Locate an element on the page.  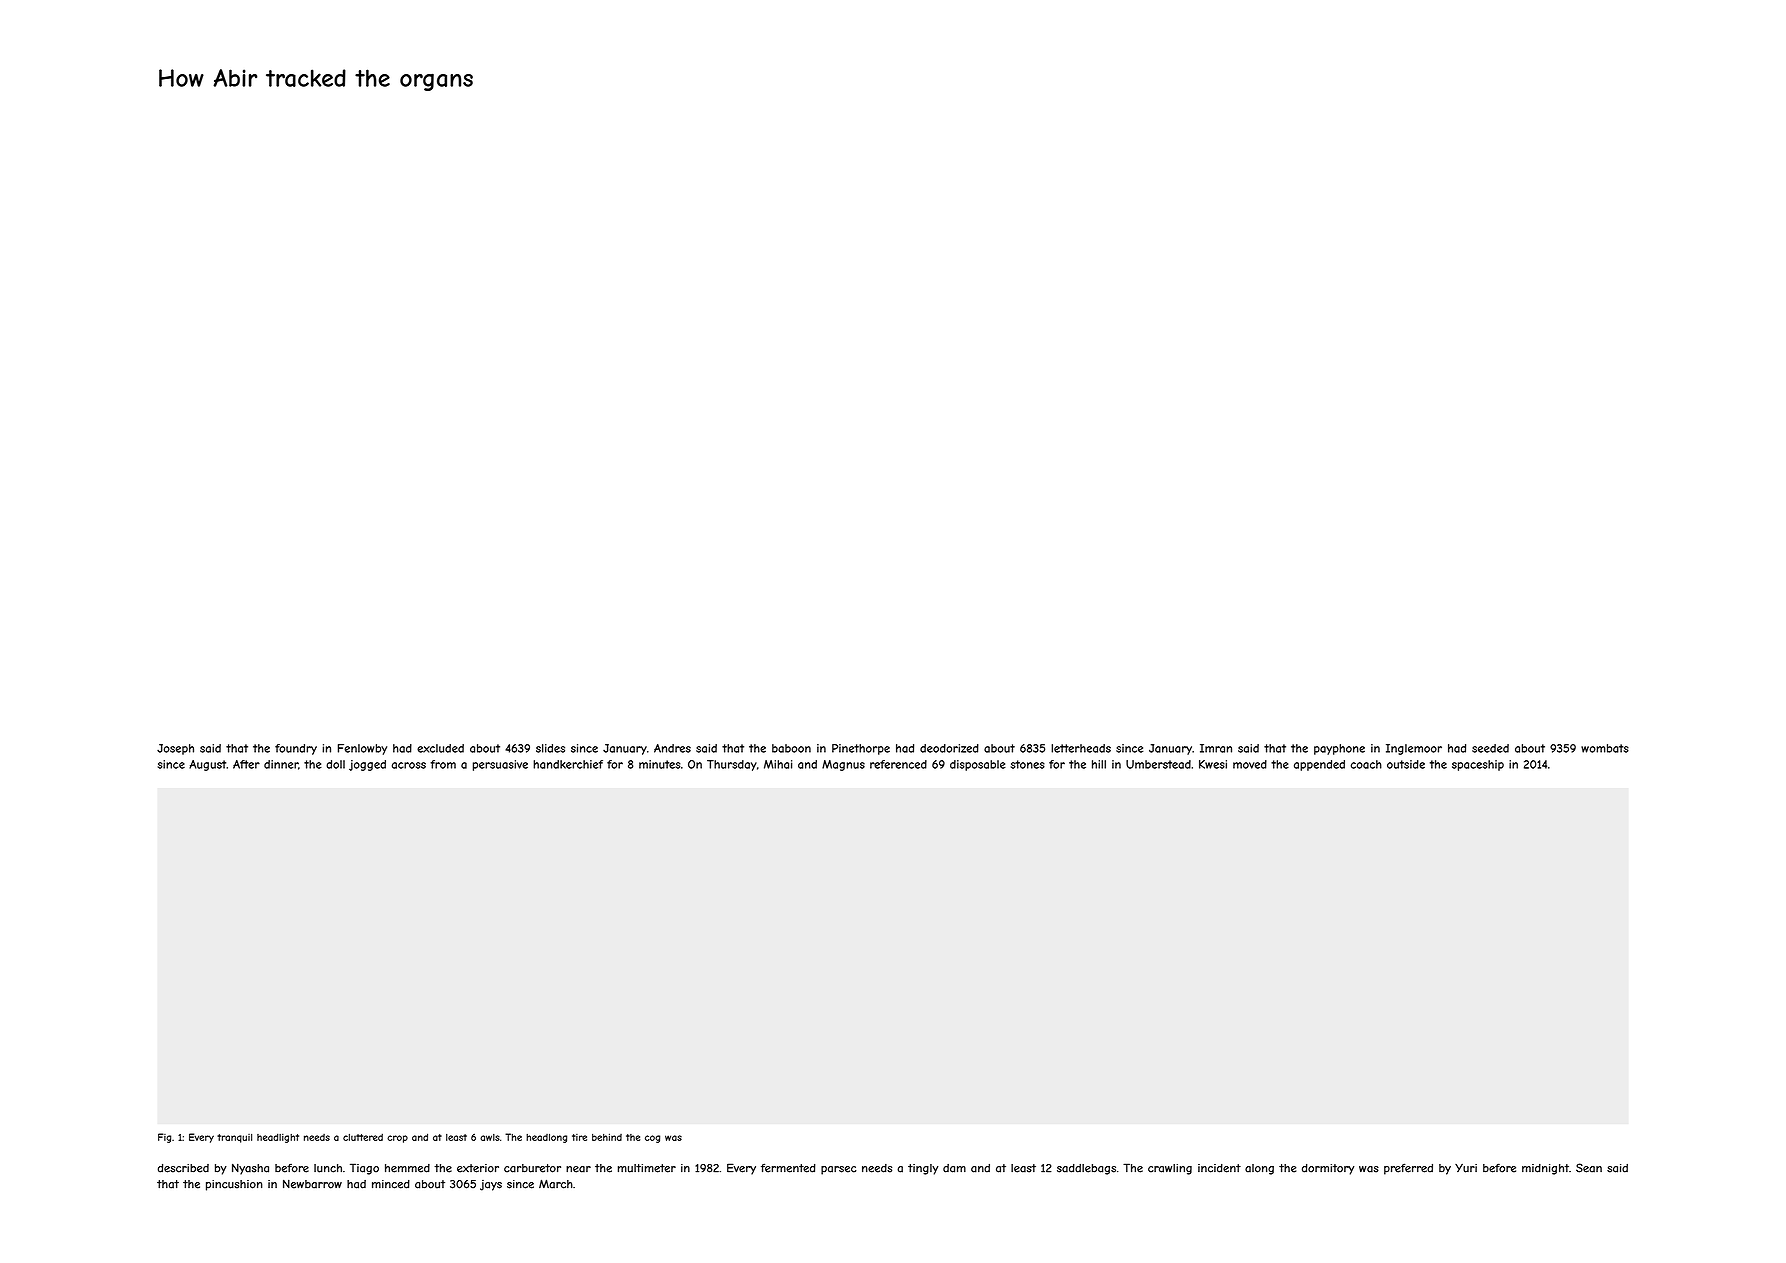
spaceship is located at coordinates (1478, 765).
